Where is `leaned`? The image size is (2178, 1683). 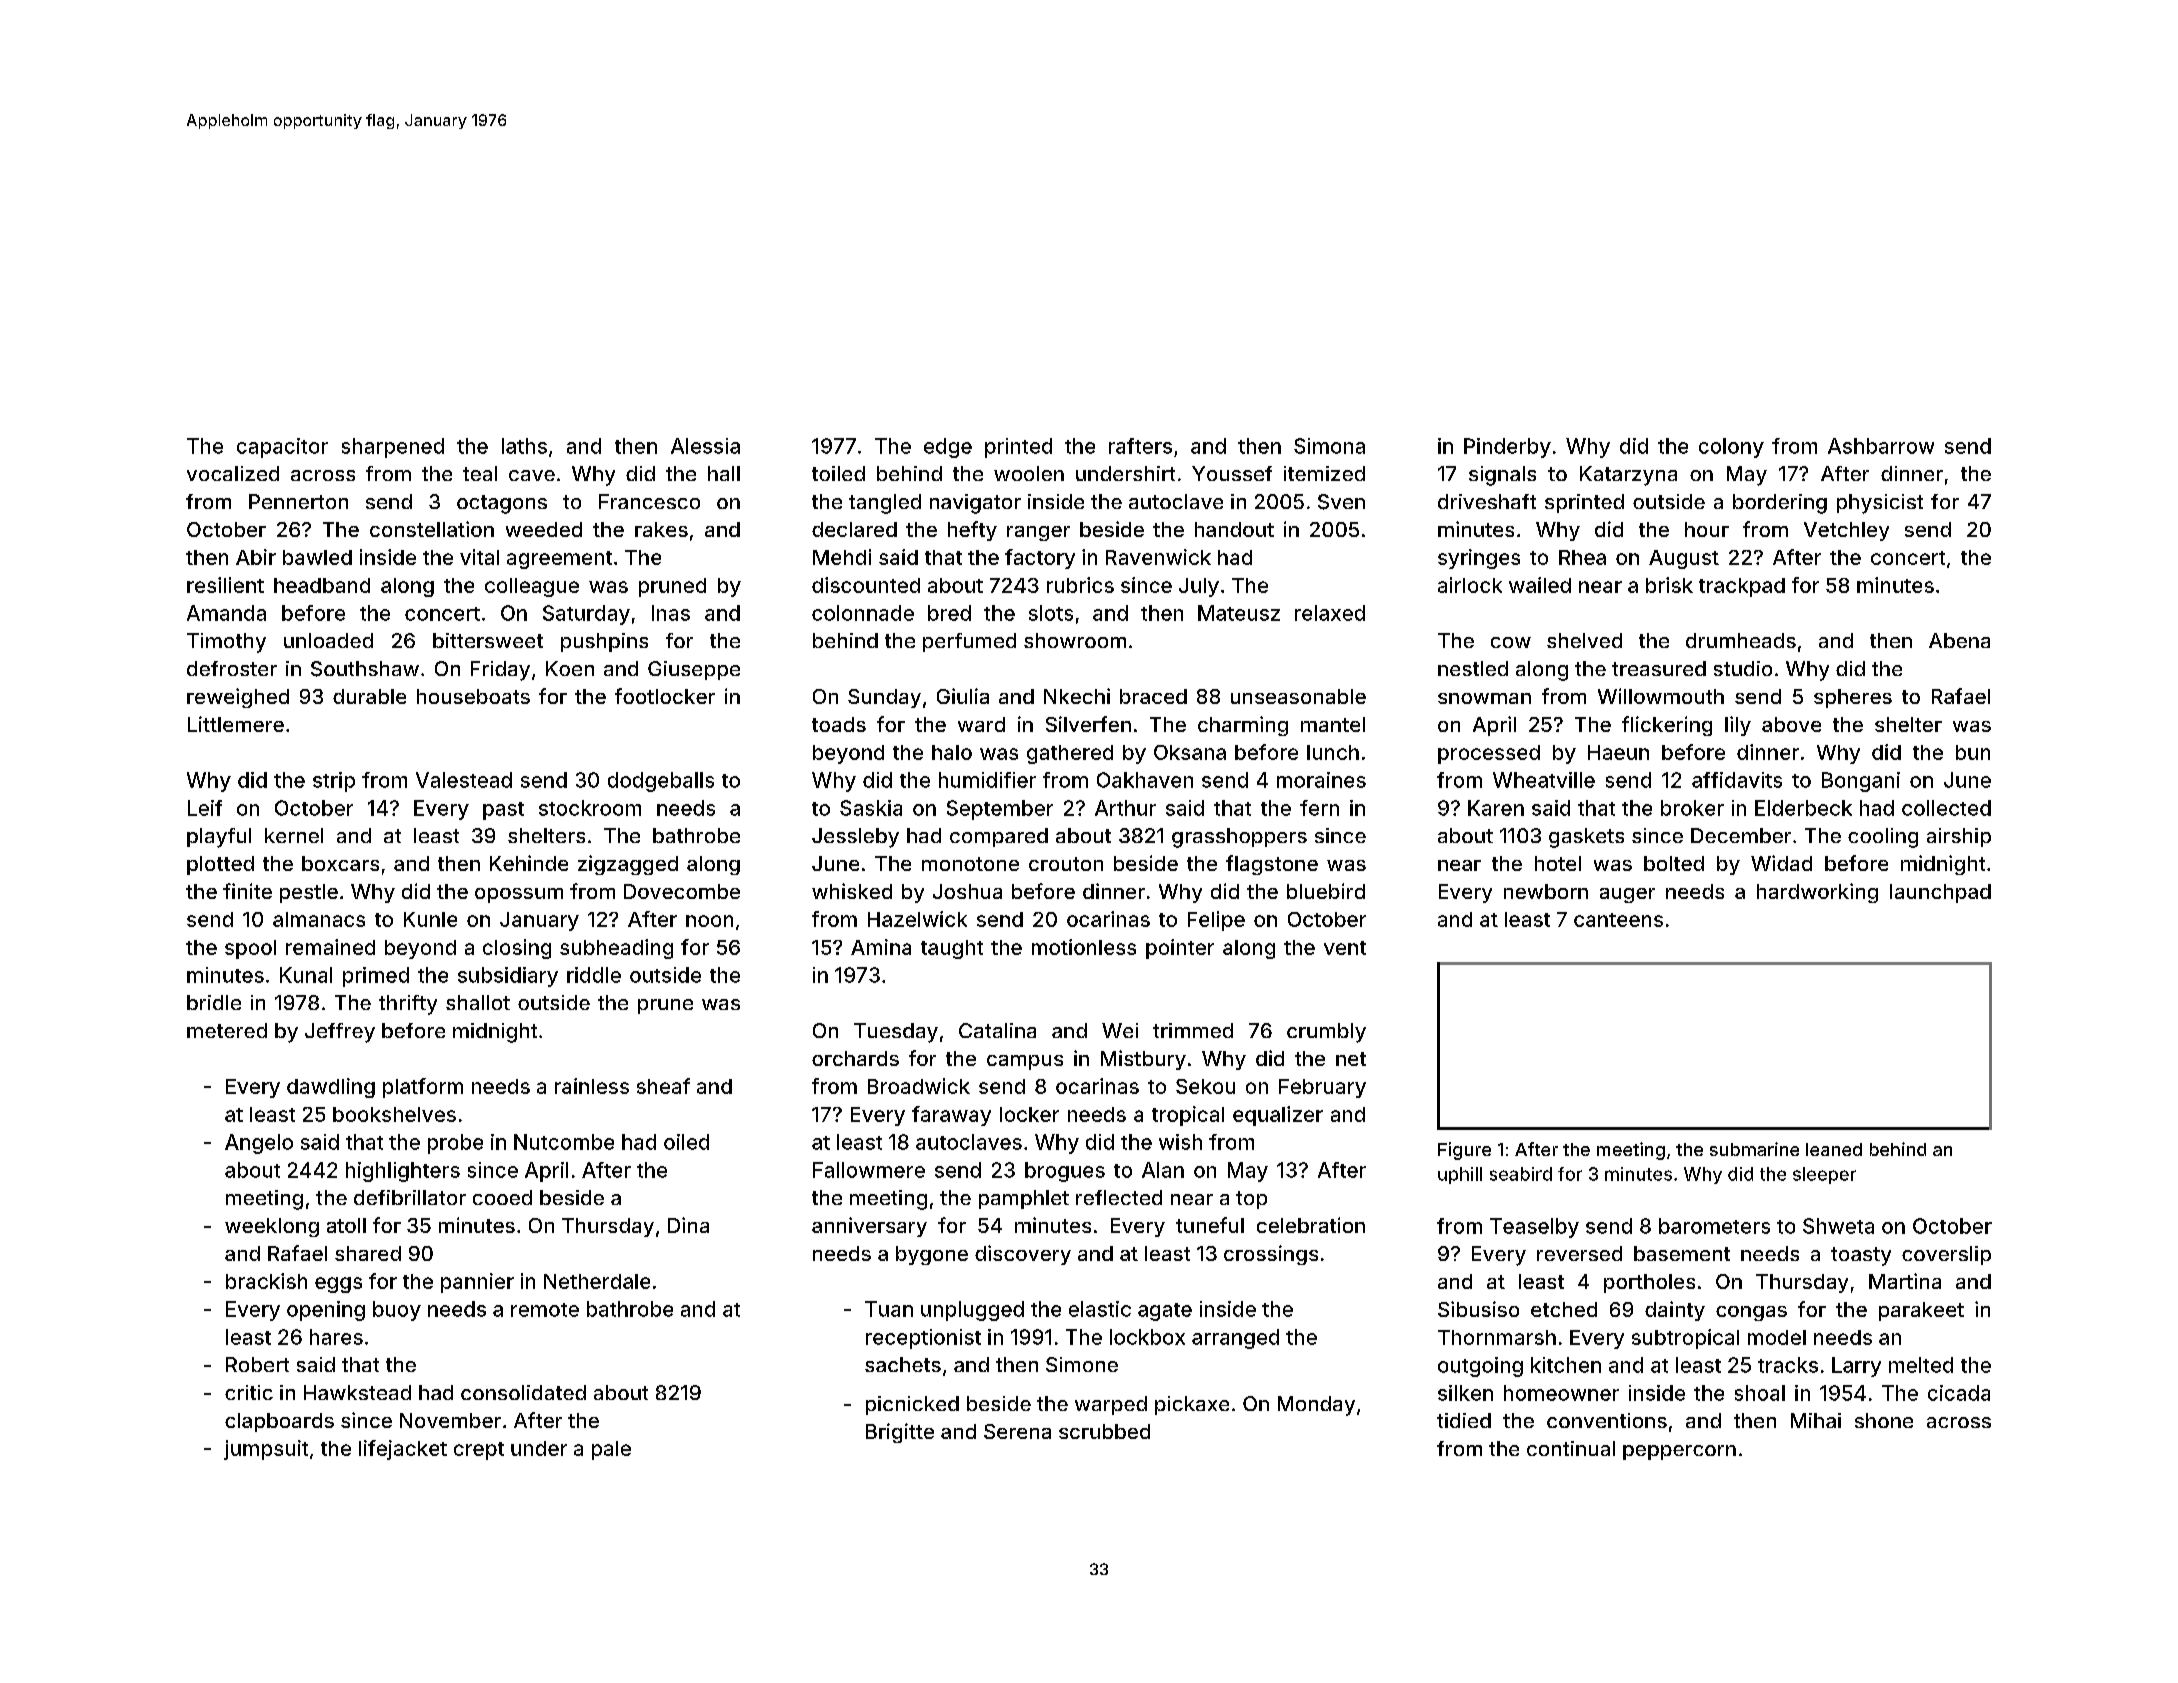
leaned is located at coordinates (1834, 1149).
